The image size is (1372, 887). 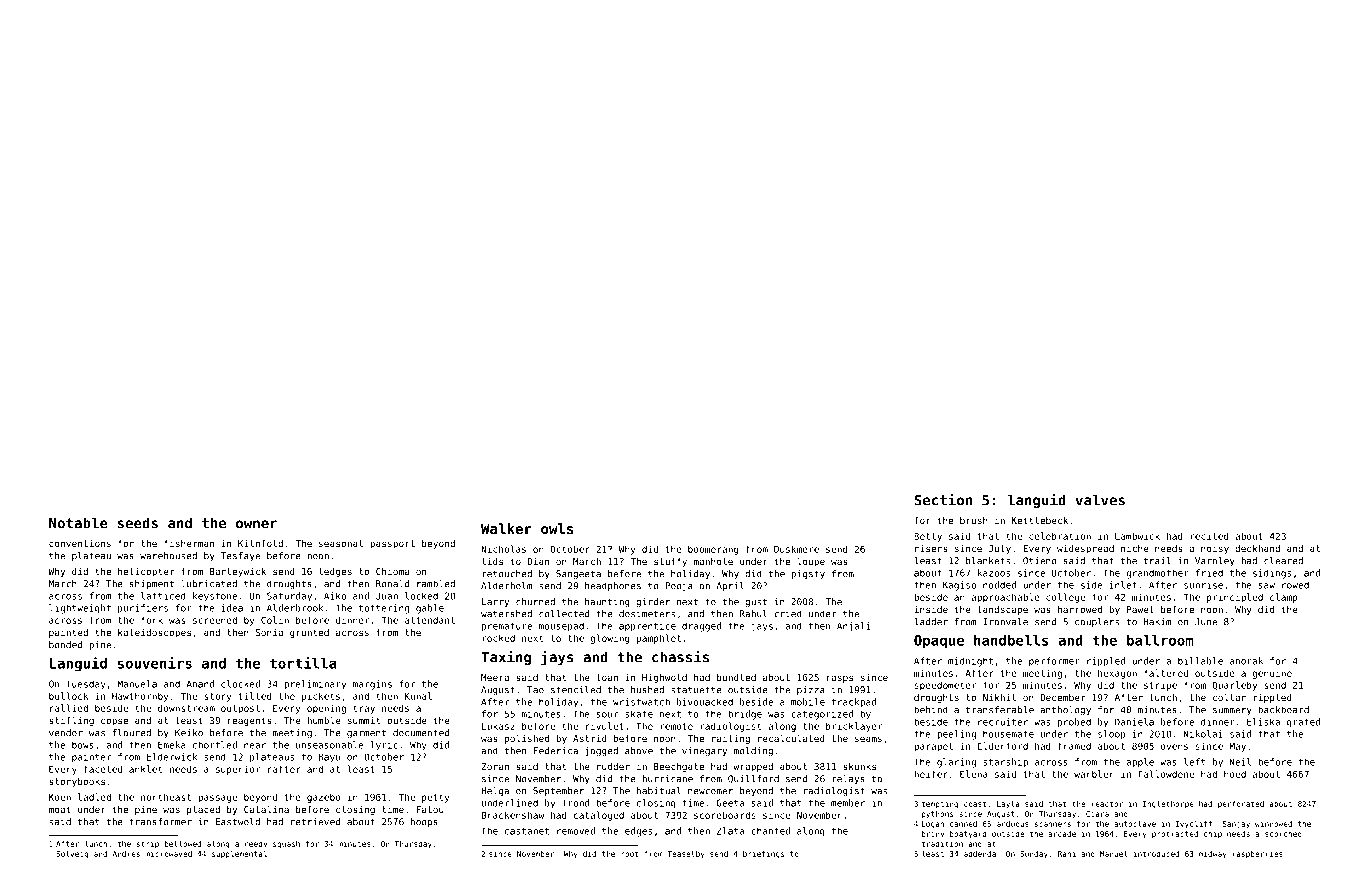 What do you see at coordinates (763, 855) in the screenshot?
I see `briefings` at bounding box center [763, 855].
